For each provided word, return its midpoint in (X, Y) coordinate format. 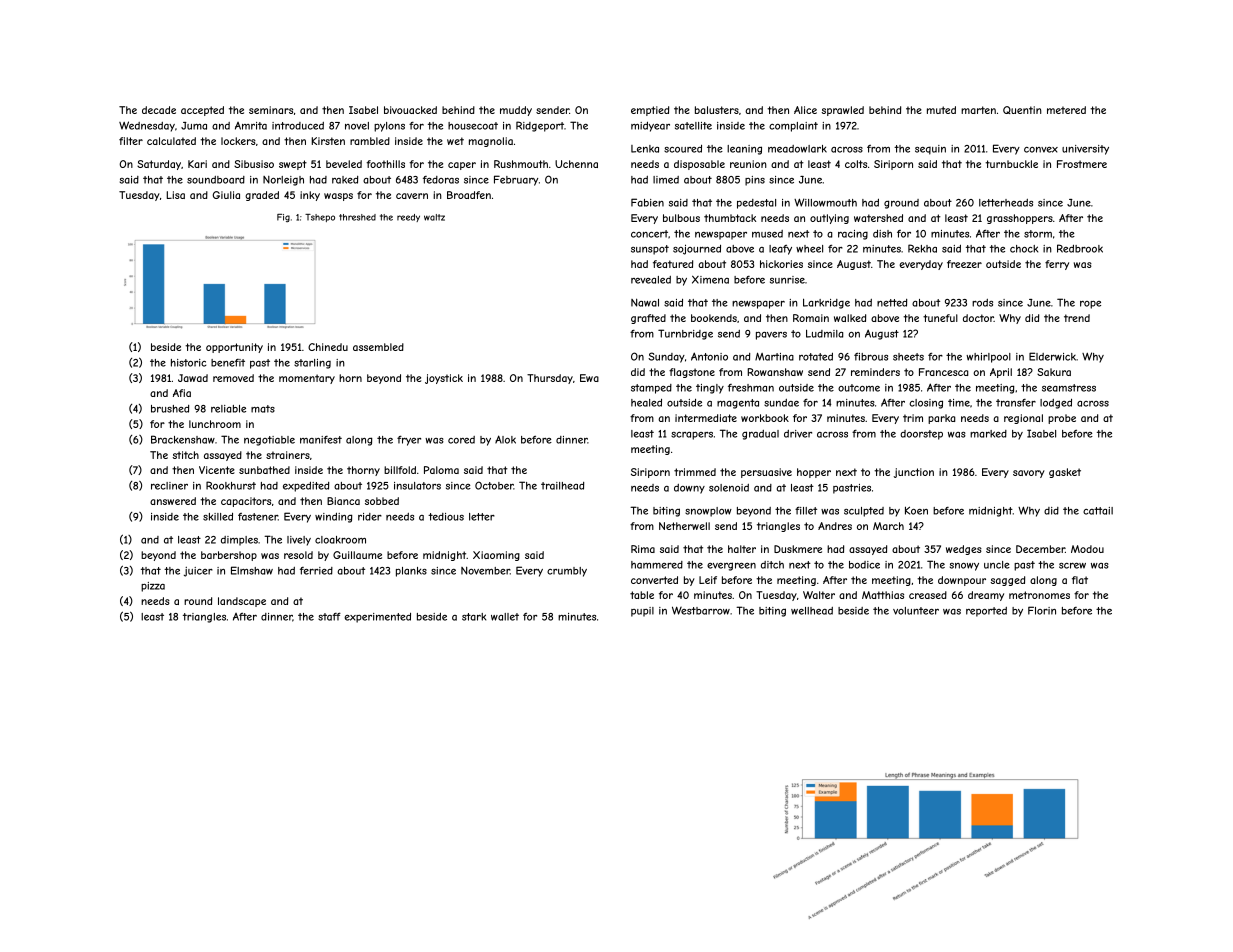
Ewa (589, 378)
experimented (377, 618)
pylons (389, 127)
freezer (964, 264)
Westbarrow (701, 610)
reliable (228, 409)
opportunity (234, 348)
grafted (648, 319)
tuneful (940, 318)
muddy (516, 111)
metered (1066, 110)
